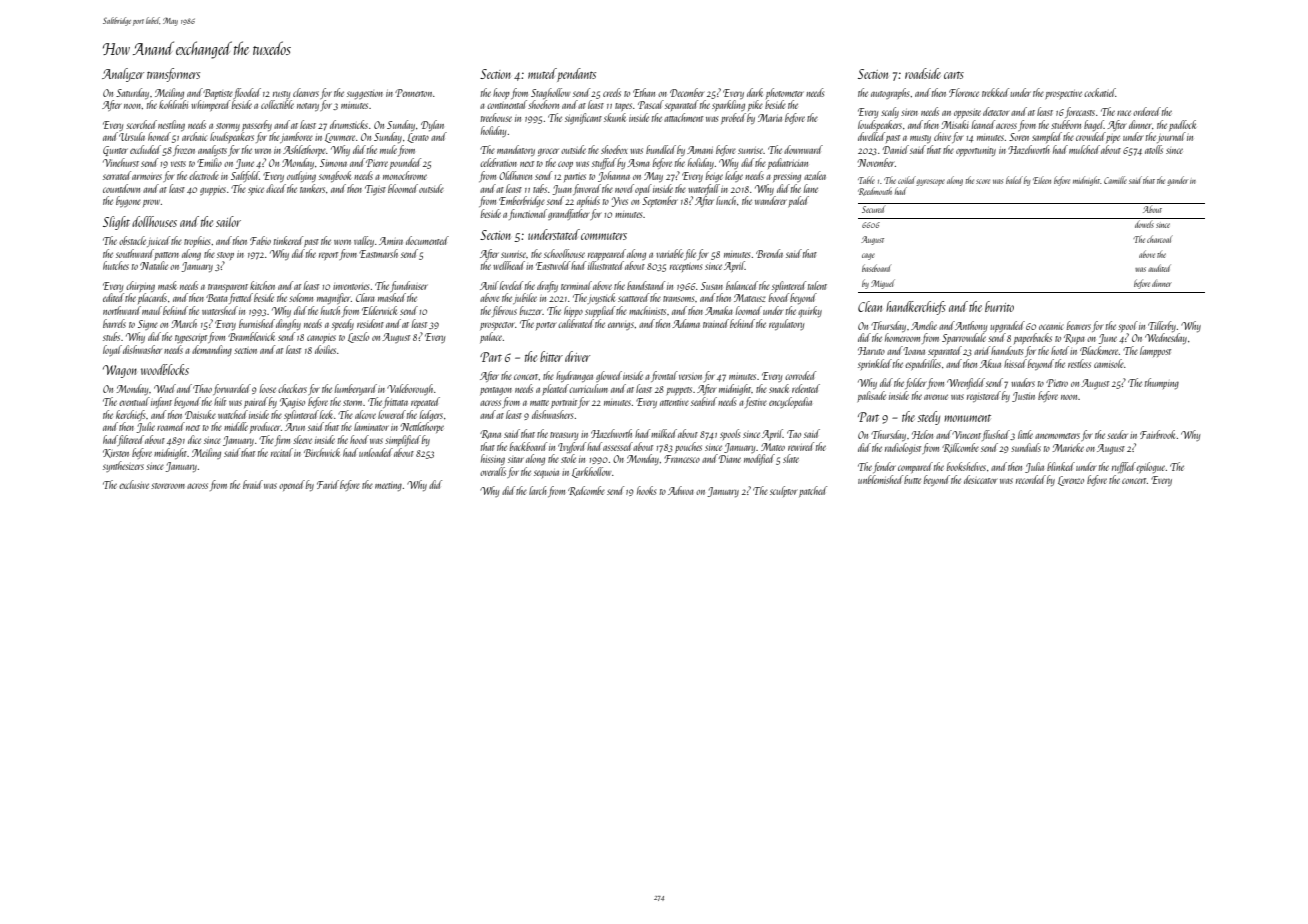  I want to click on resident, so click(370, 323).
